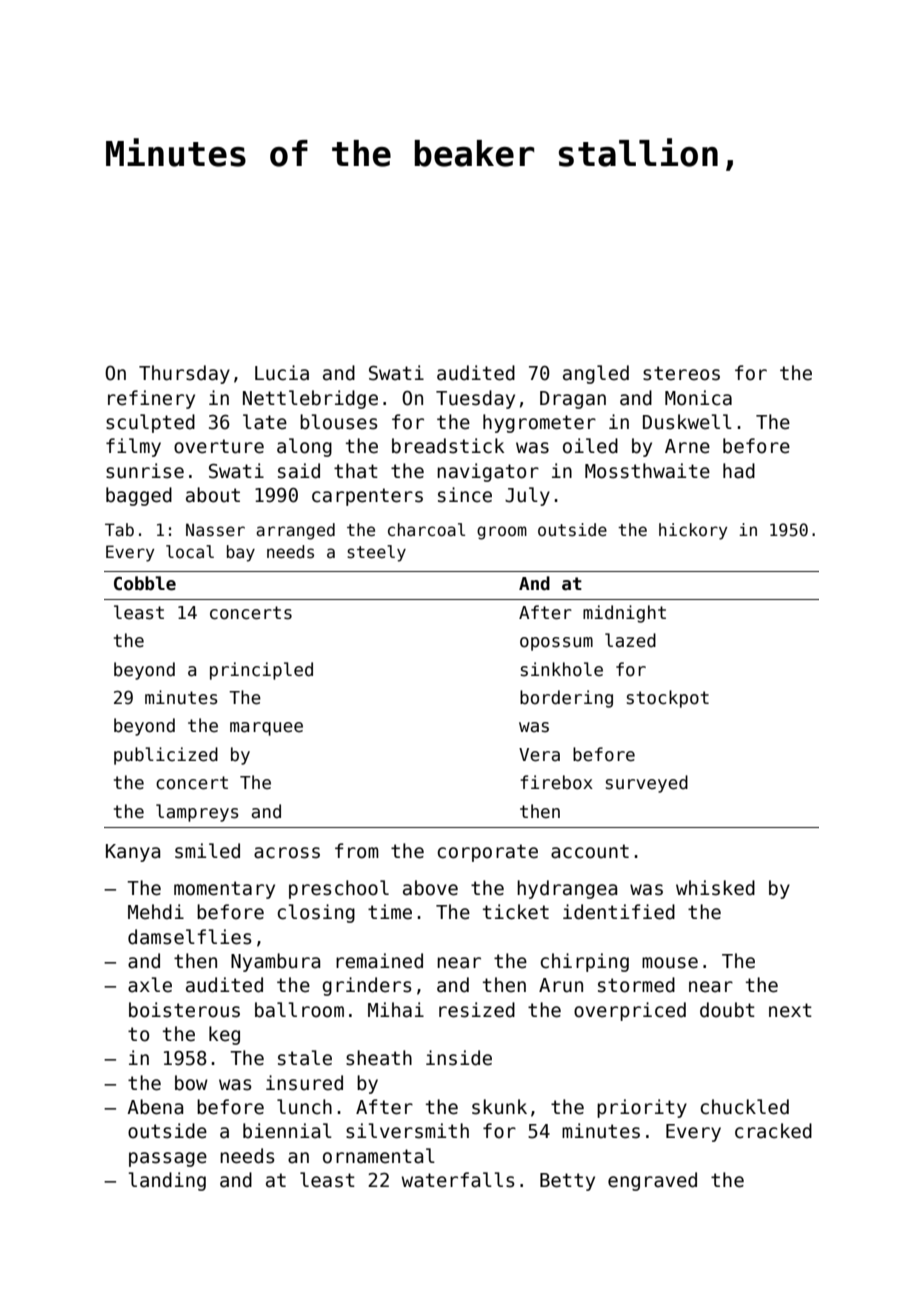  What do you see at coordinates (184, 374) in the screenshot?
I see `Thursday` at bounding box center [184, 374].
